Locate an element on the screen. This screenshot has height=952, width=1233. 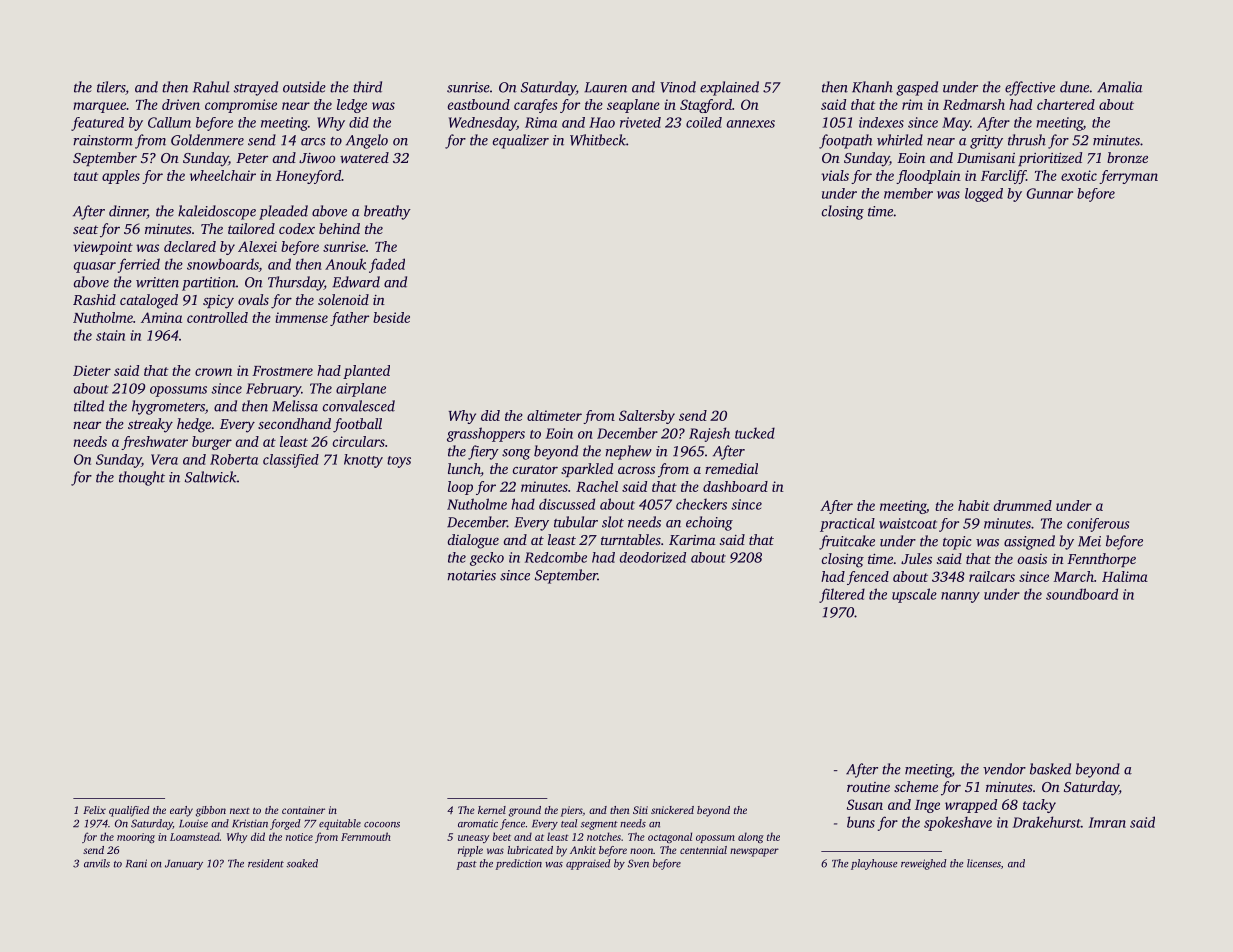
Gunnar is located at coordinates (1049, 193).
